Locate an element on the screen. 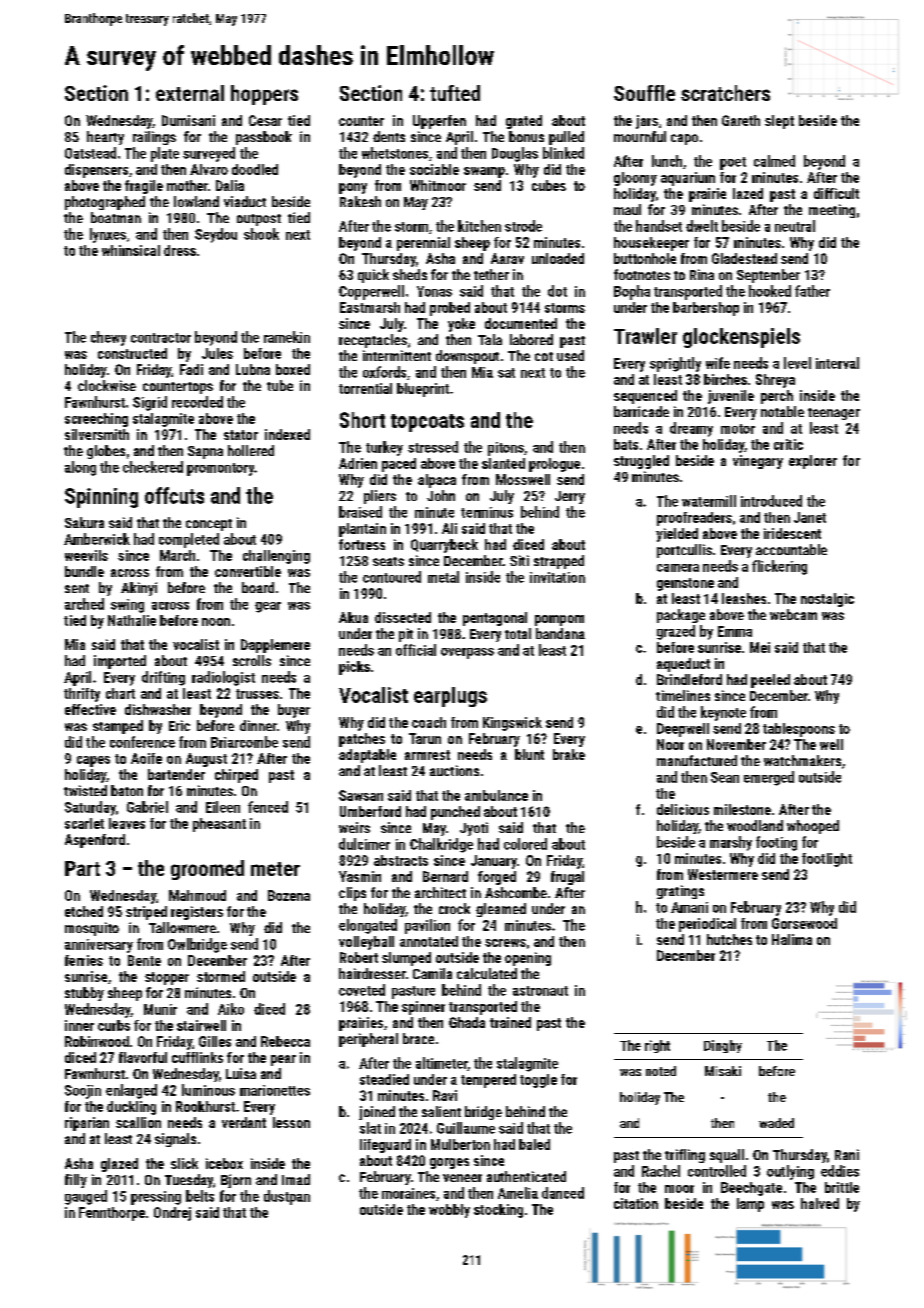 This screenshot has height=1308, width=924. Akua is located at coordinates (353, 617).
